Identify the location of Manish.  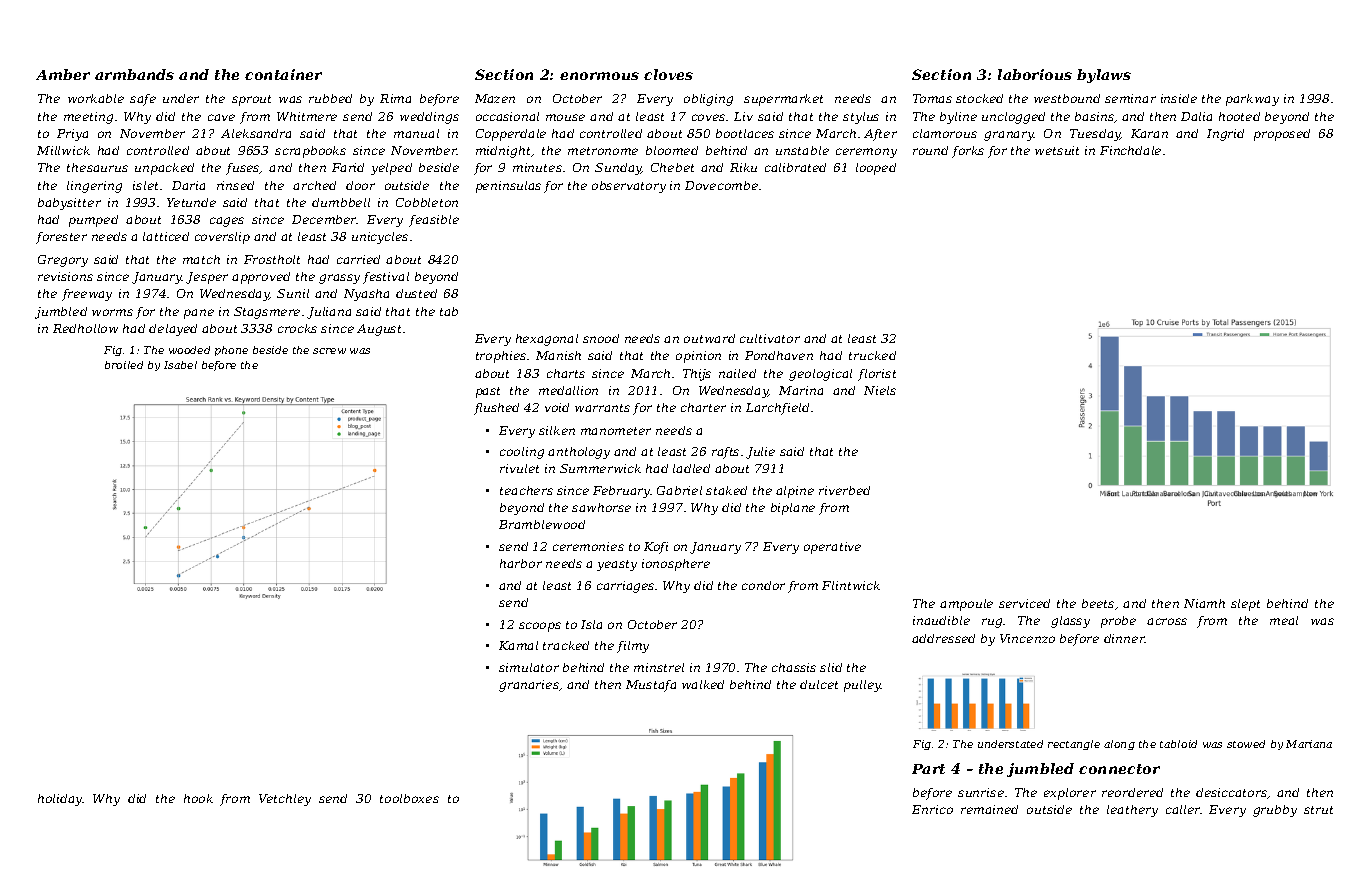
(558, 355).
